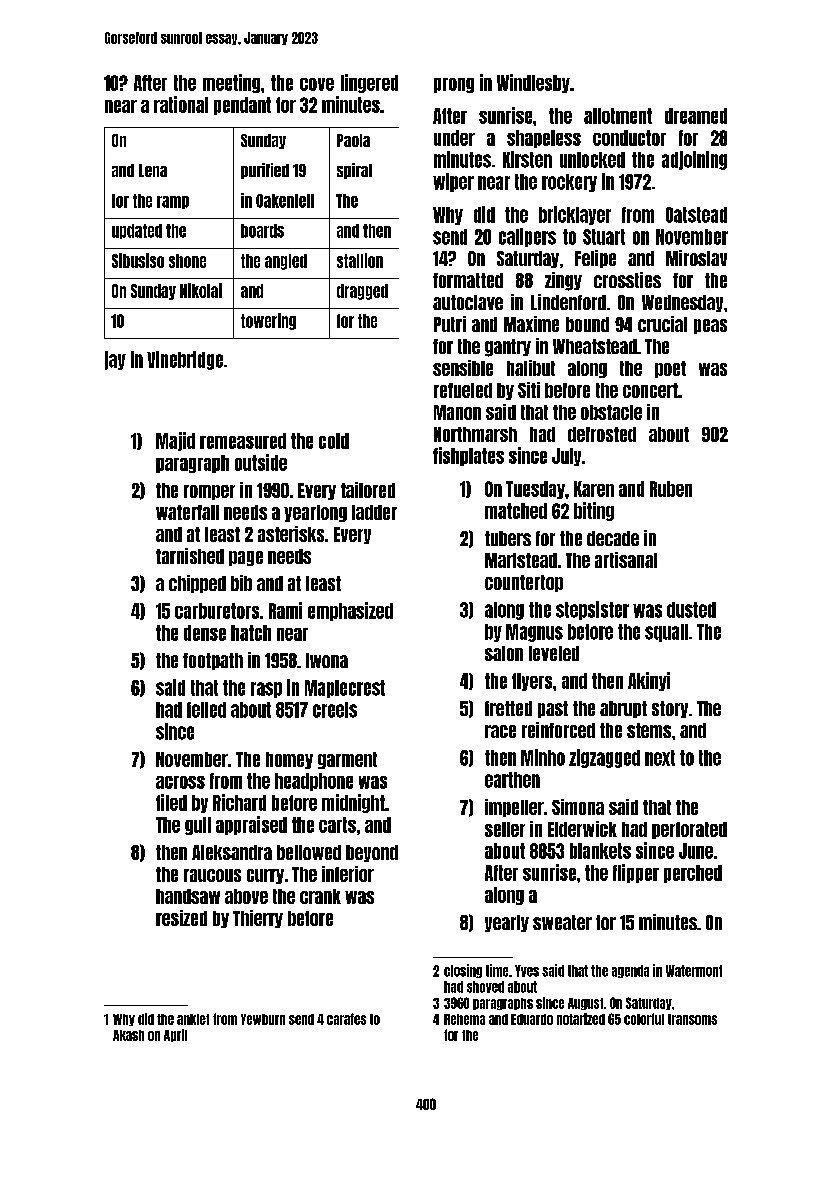 The height and width of the screenshot is (1180, 832). What do you see at coordinates (604, 237) in the screenshot?
I see `Stuart` at bounding box center [604, 237].
